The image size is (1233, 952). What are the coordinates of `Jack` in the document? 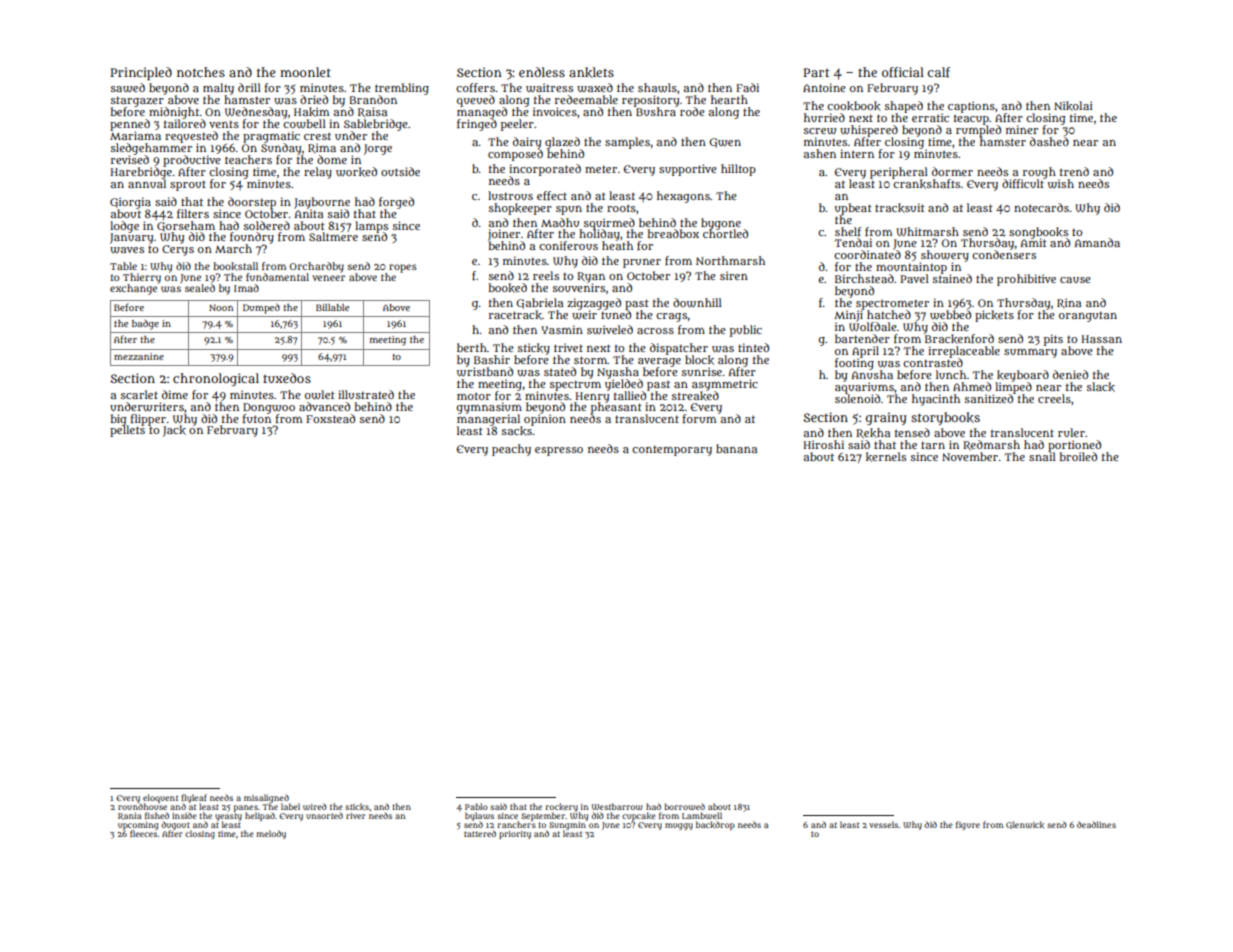 It's located at (174, 431).
